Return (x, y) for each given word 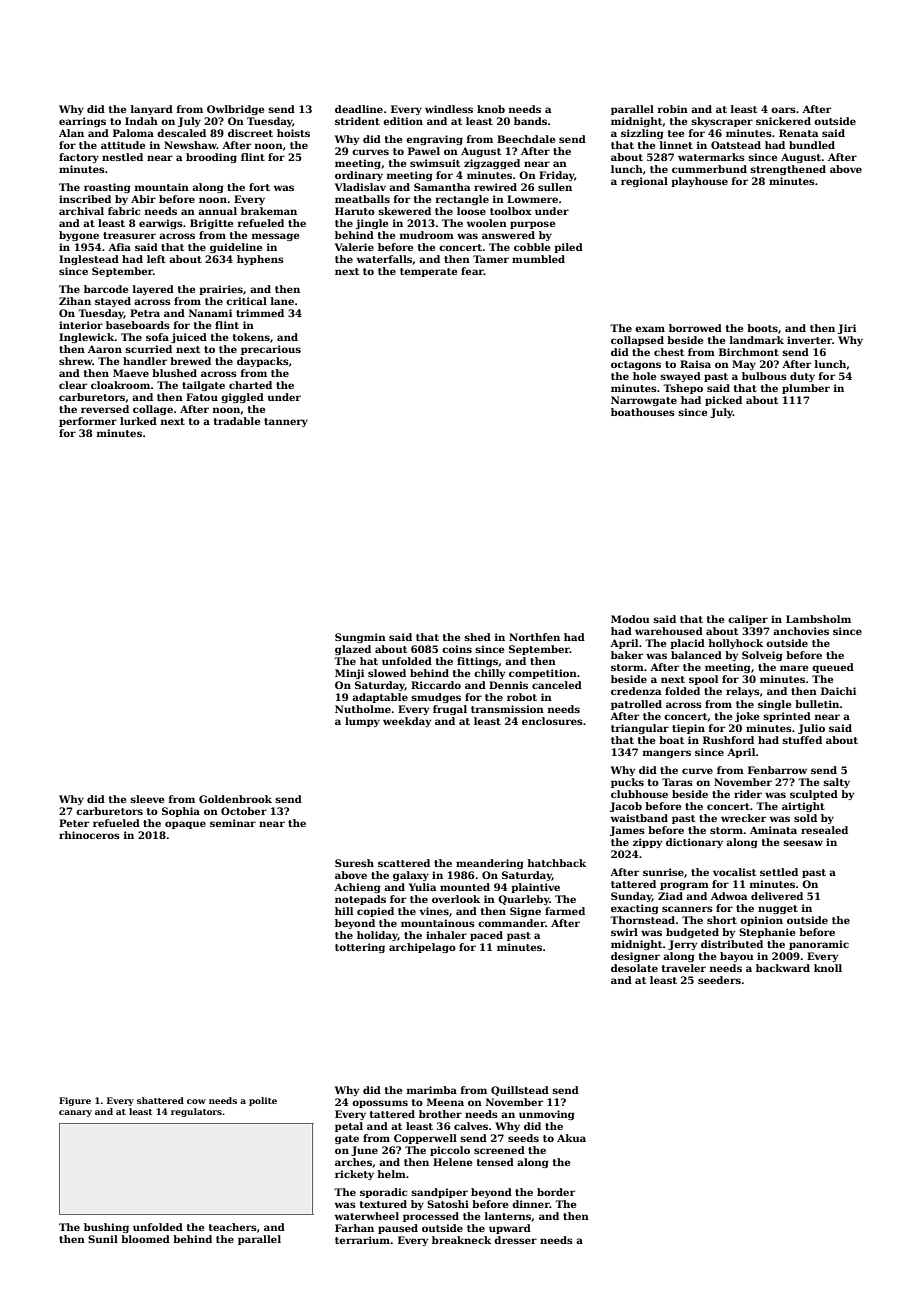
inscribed (85, 199)
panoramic (819, 945)
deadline (359, 109)
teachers (233, 1227)
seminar (233, 823)
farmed (565, 911)
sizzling (642, 134)
